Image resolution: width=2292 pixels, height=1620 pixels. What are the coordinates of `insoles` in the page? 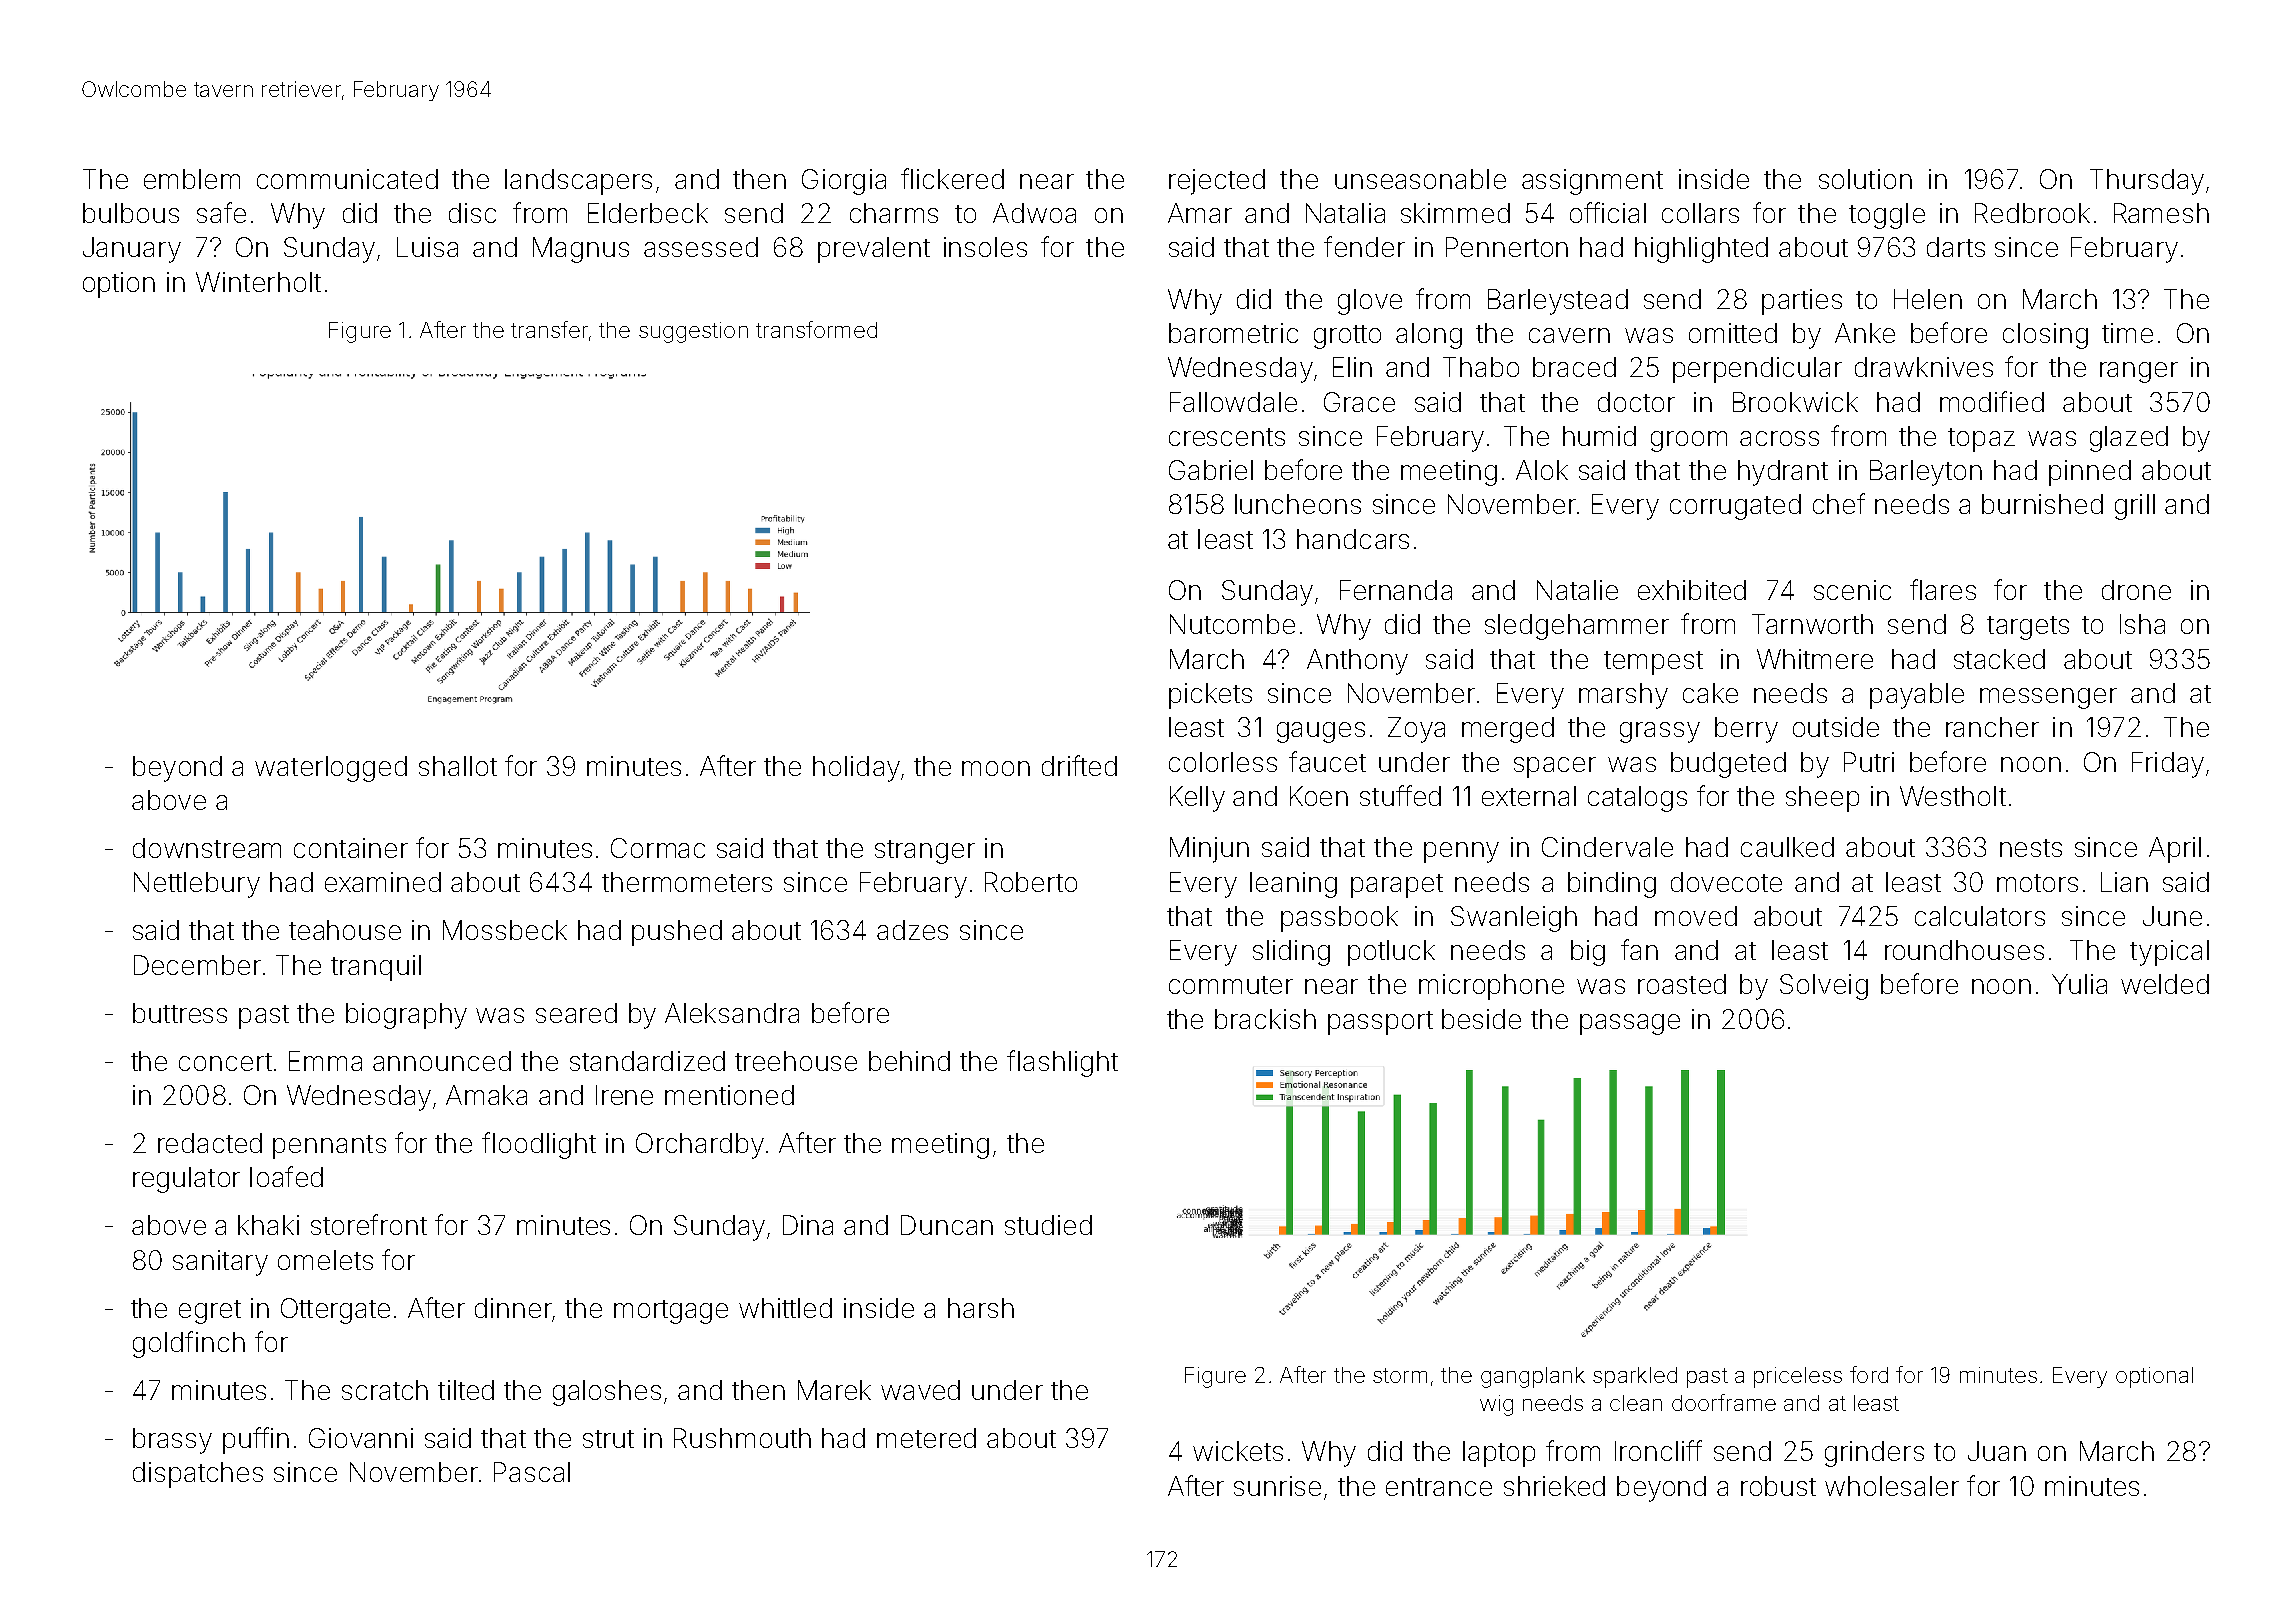 It's located at (985, 247).
